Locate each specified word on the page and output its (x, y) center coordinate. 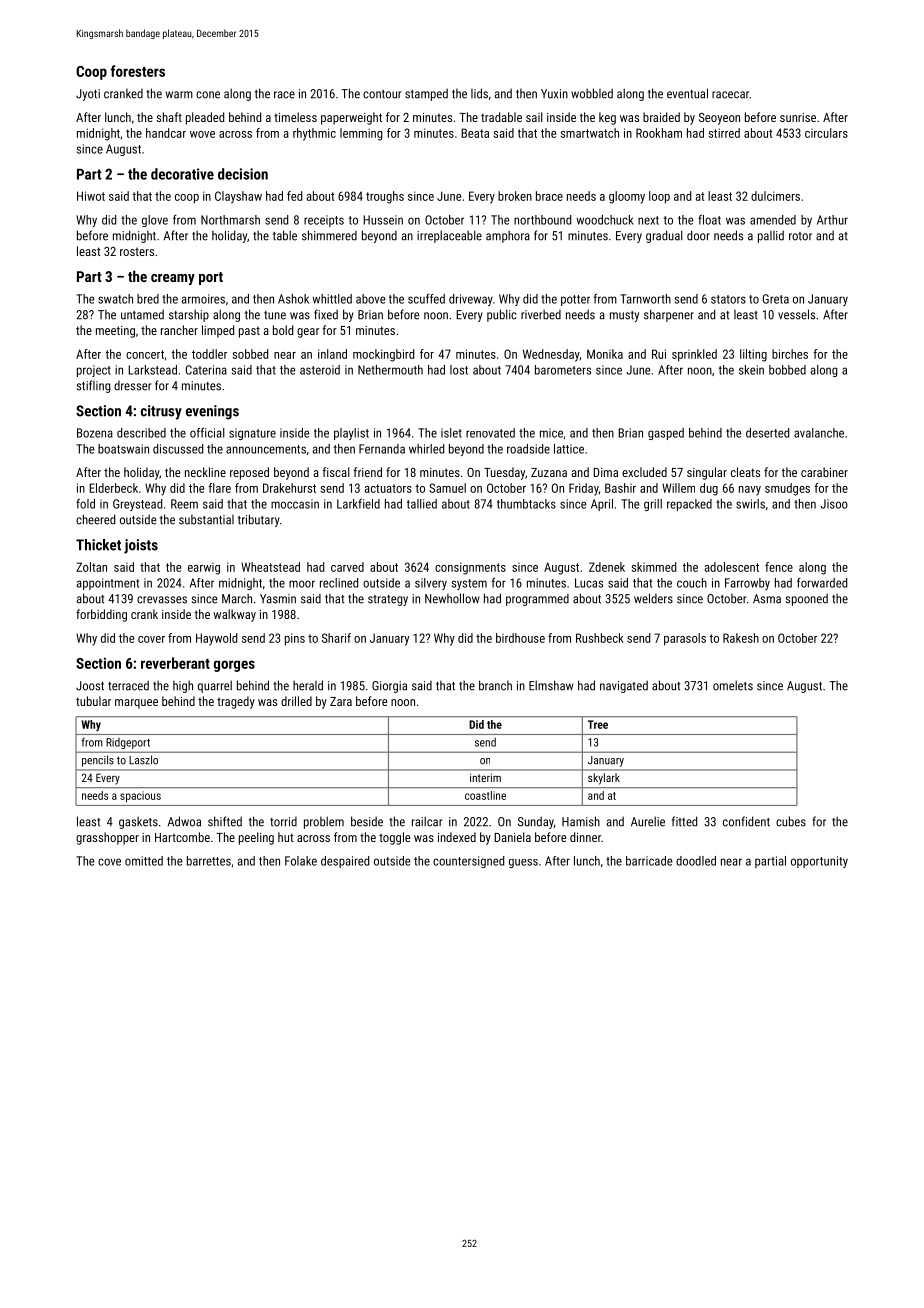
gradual (664, 236)
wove (202, 134)
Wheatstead (270, 567)
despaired (345, 862)
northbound (542, 220)
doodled (696, 861)
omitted (144, 861)
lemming (361, 134)
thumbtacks (526, 504)
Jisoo (834, 504)
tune (275, 315)
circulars (826, 133)
